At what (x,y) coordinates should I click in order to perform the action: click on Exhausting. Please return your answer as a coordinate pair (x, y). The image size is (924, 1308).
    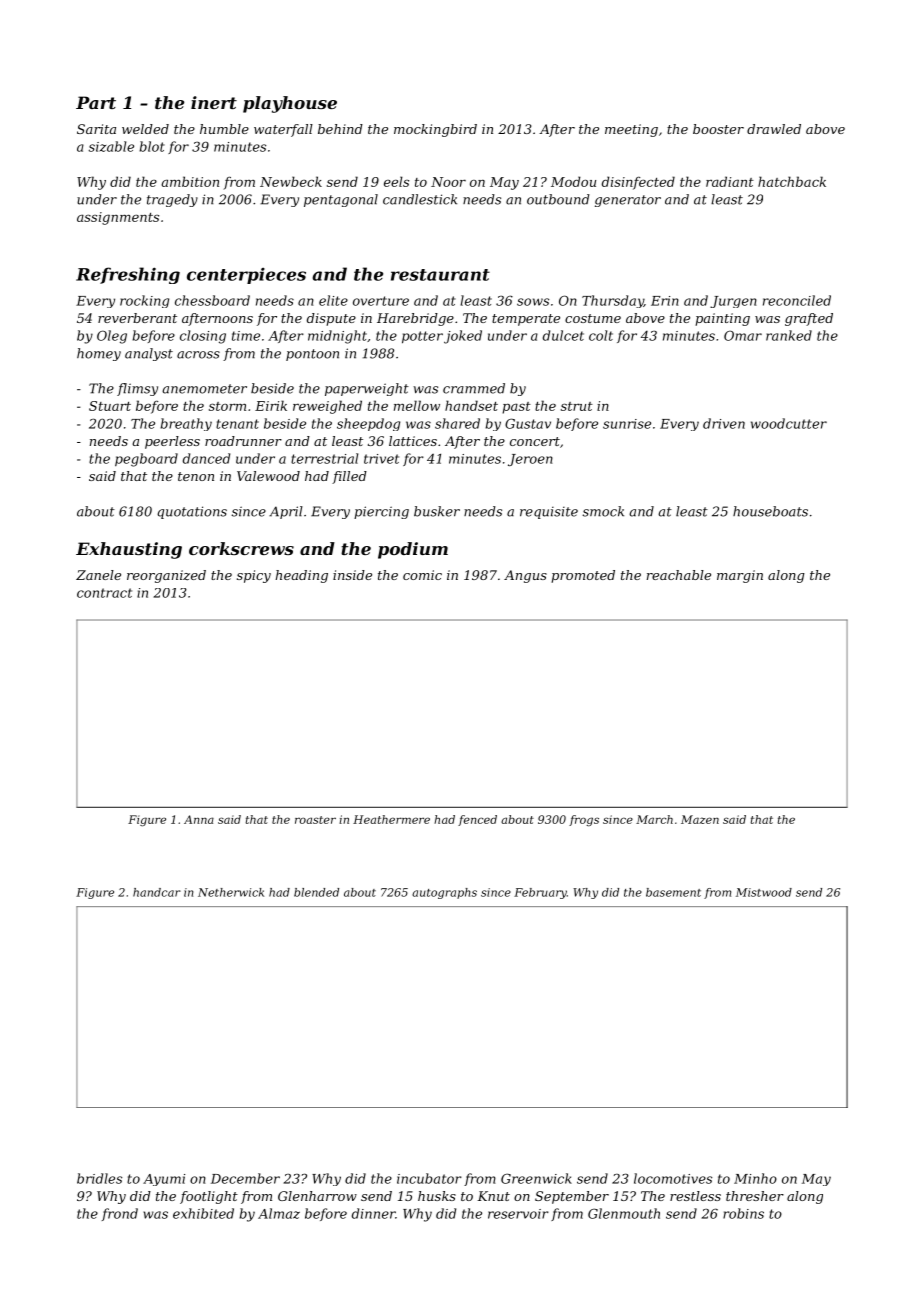
    Looking at the image, I should click on (129, 550).
